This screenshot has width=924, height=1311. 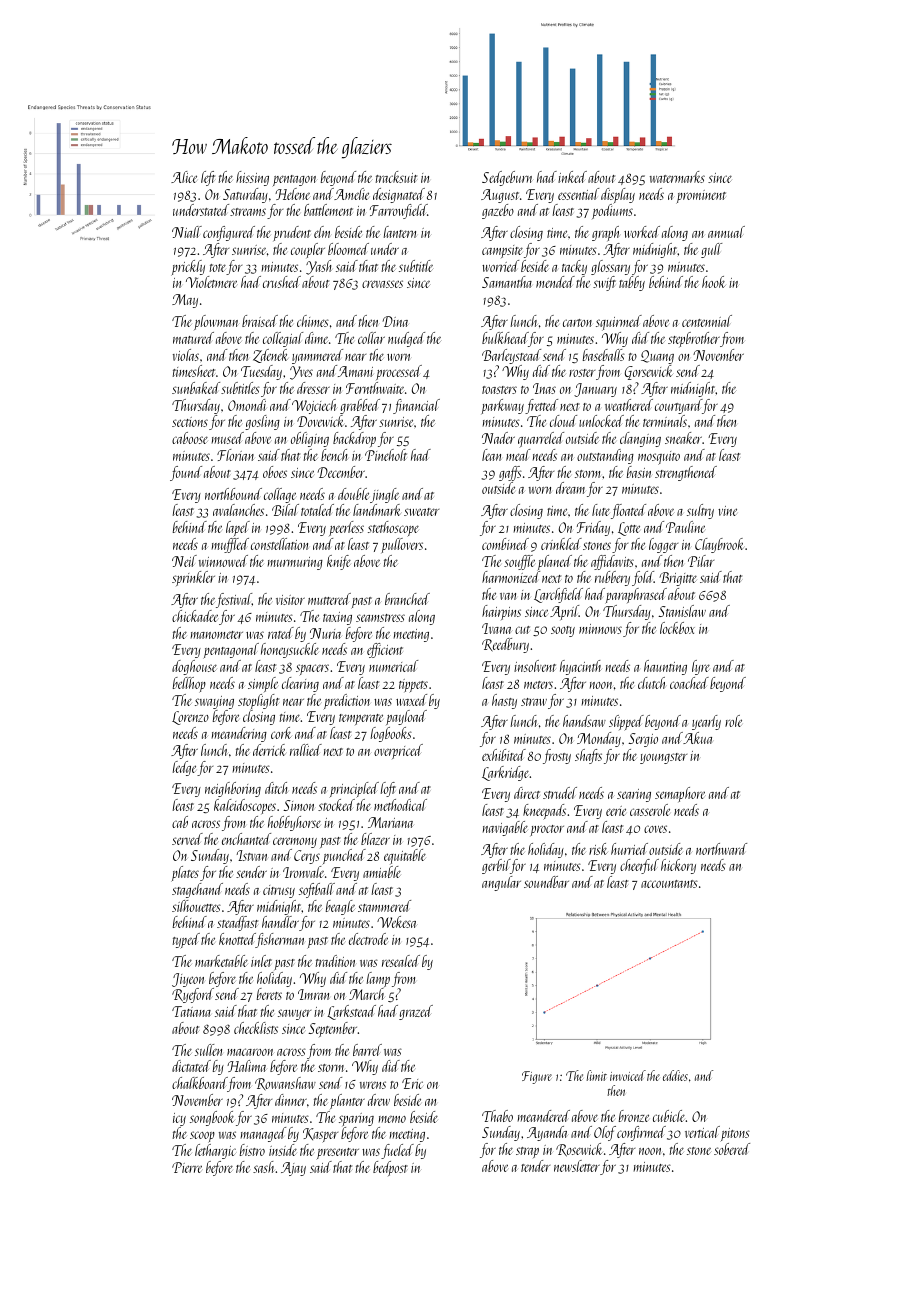 I want to click on Rowanshaw, so click(x=285, y=1084).
